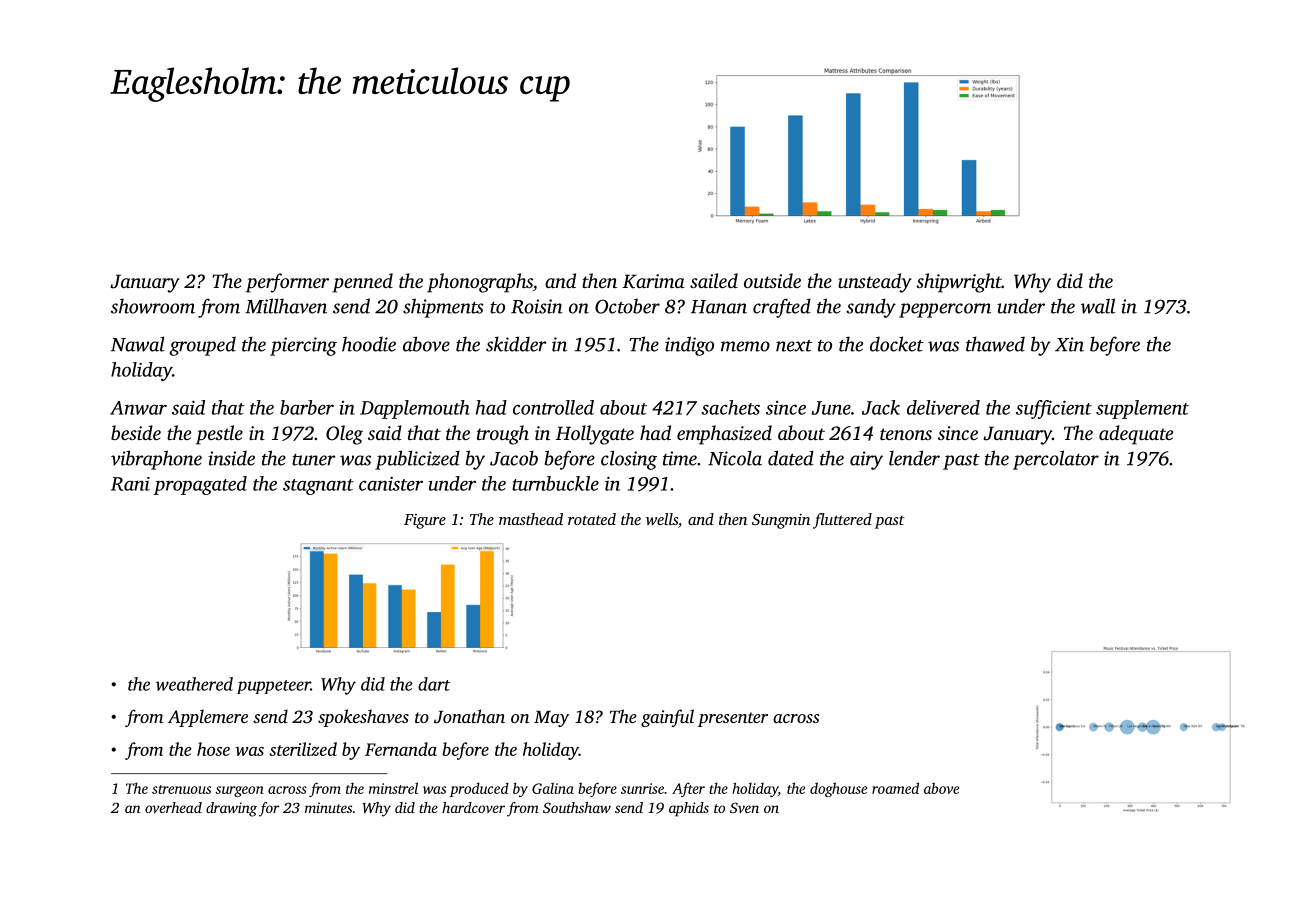 Image resolution: width=1308 pixels, height=924 pixels. Describe the element at coordinates (689, 346) in the image. I see `indigo` at that location.
